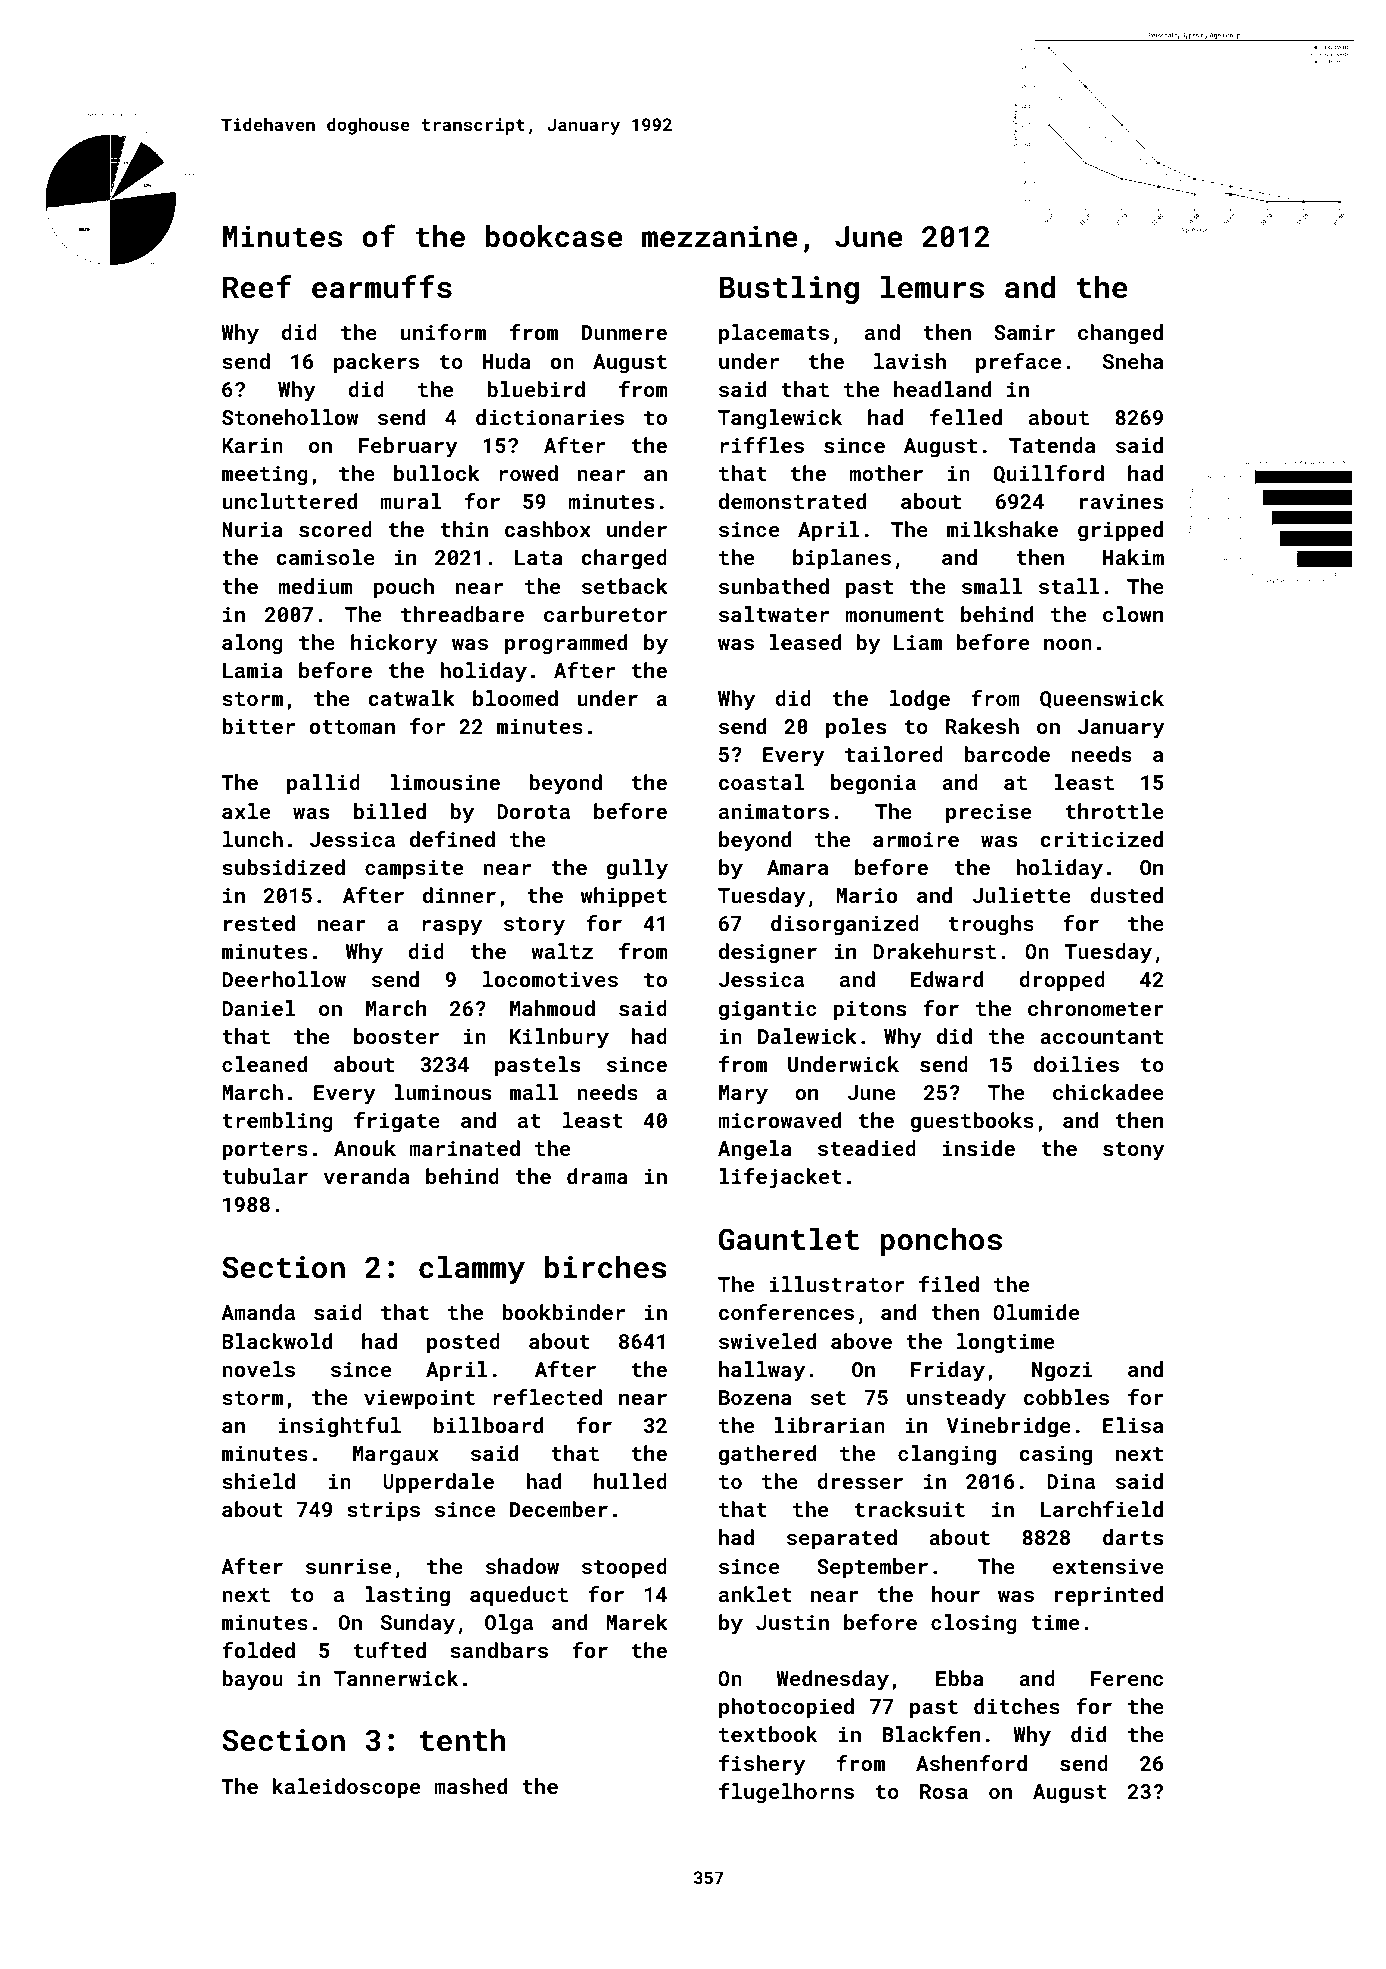 This image has width=1386, height=1969. What do you see at coordinates (277, 1341) in the image?
I see `Blackwold` at bounding box center [277, 1341].
